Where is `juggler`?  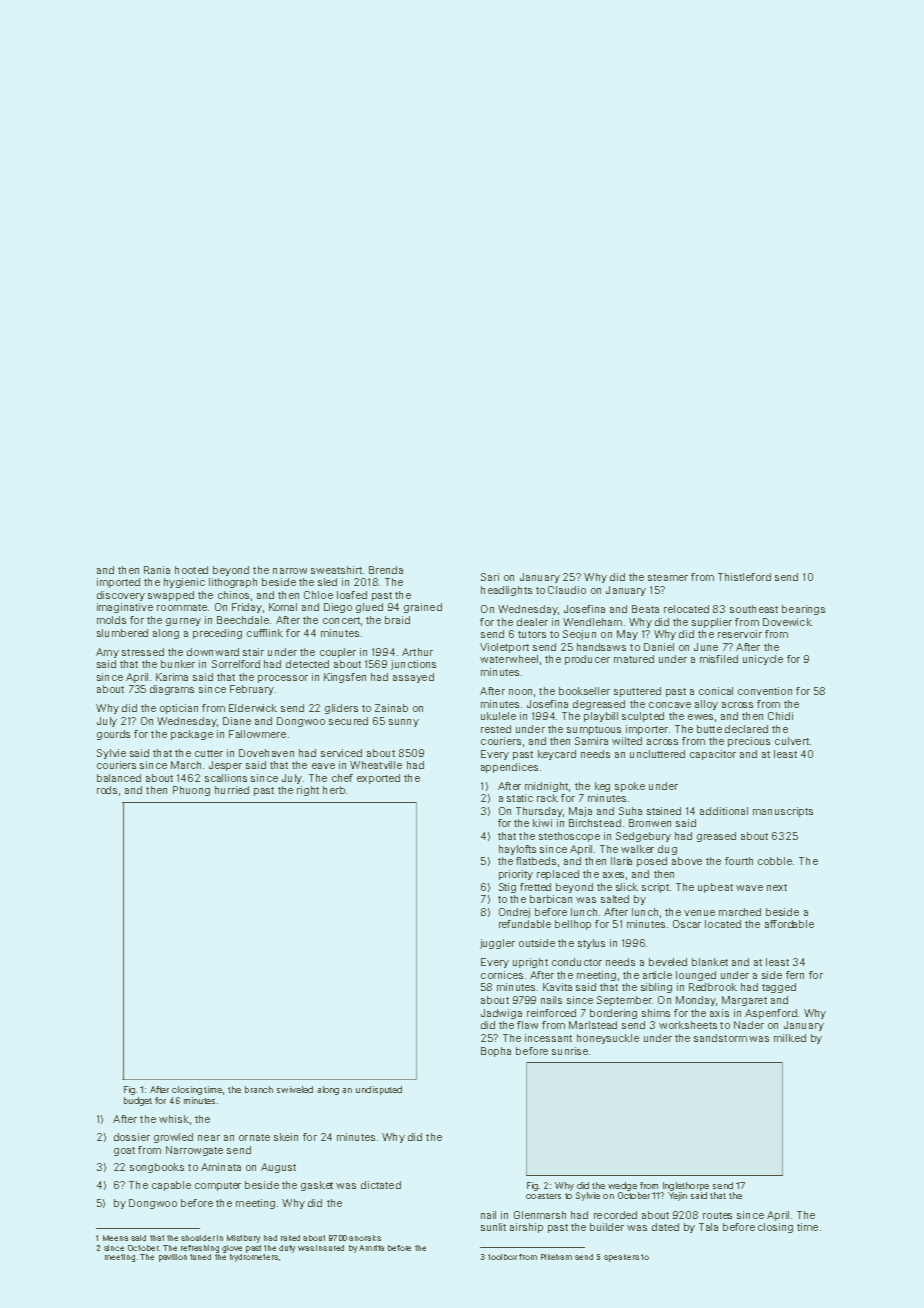
juggler is located at coordinates (497, 944).
